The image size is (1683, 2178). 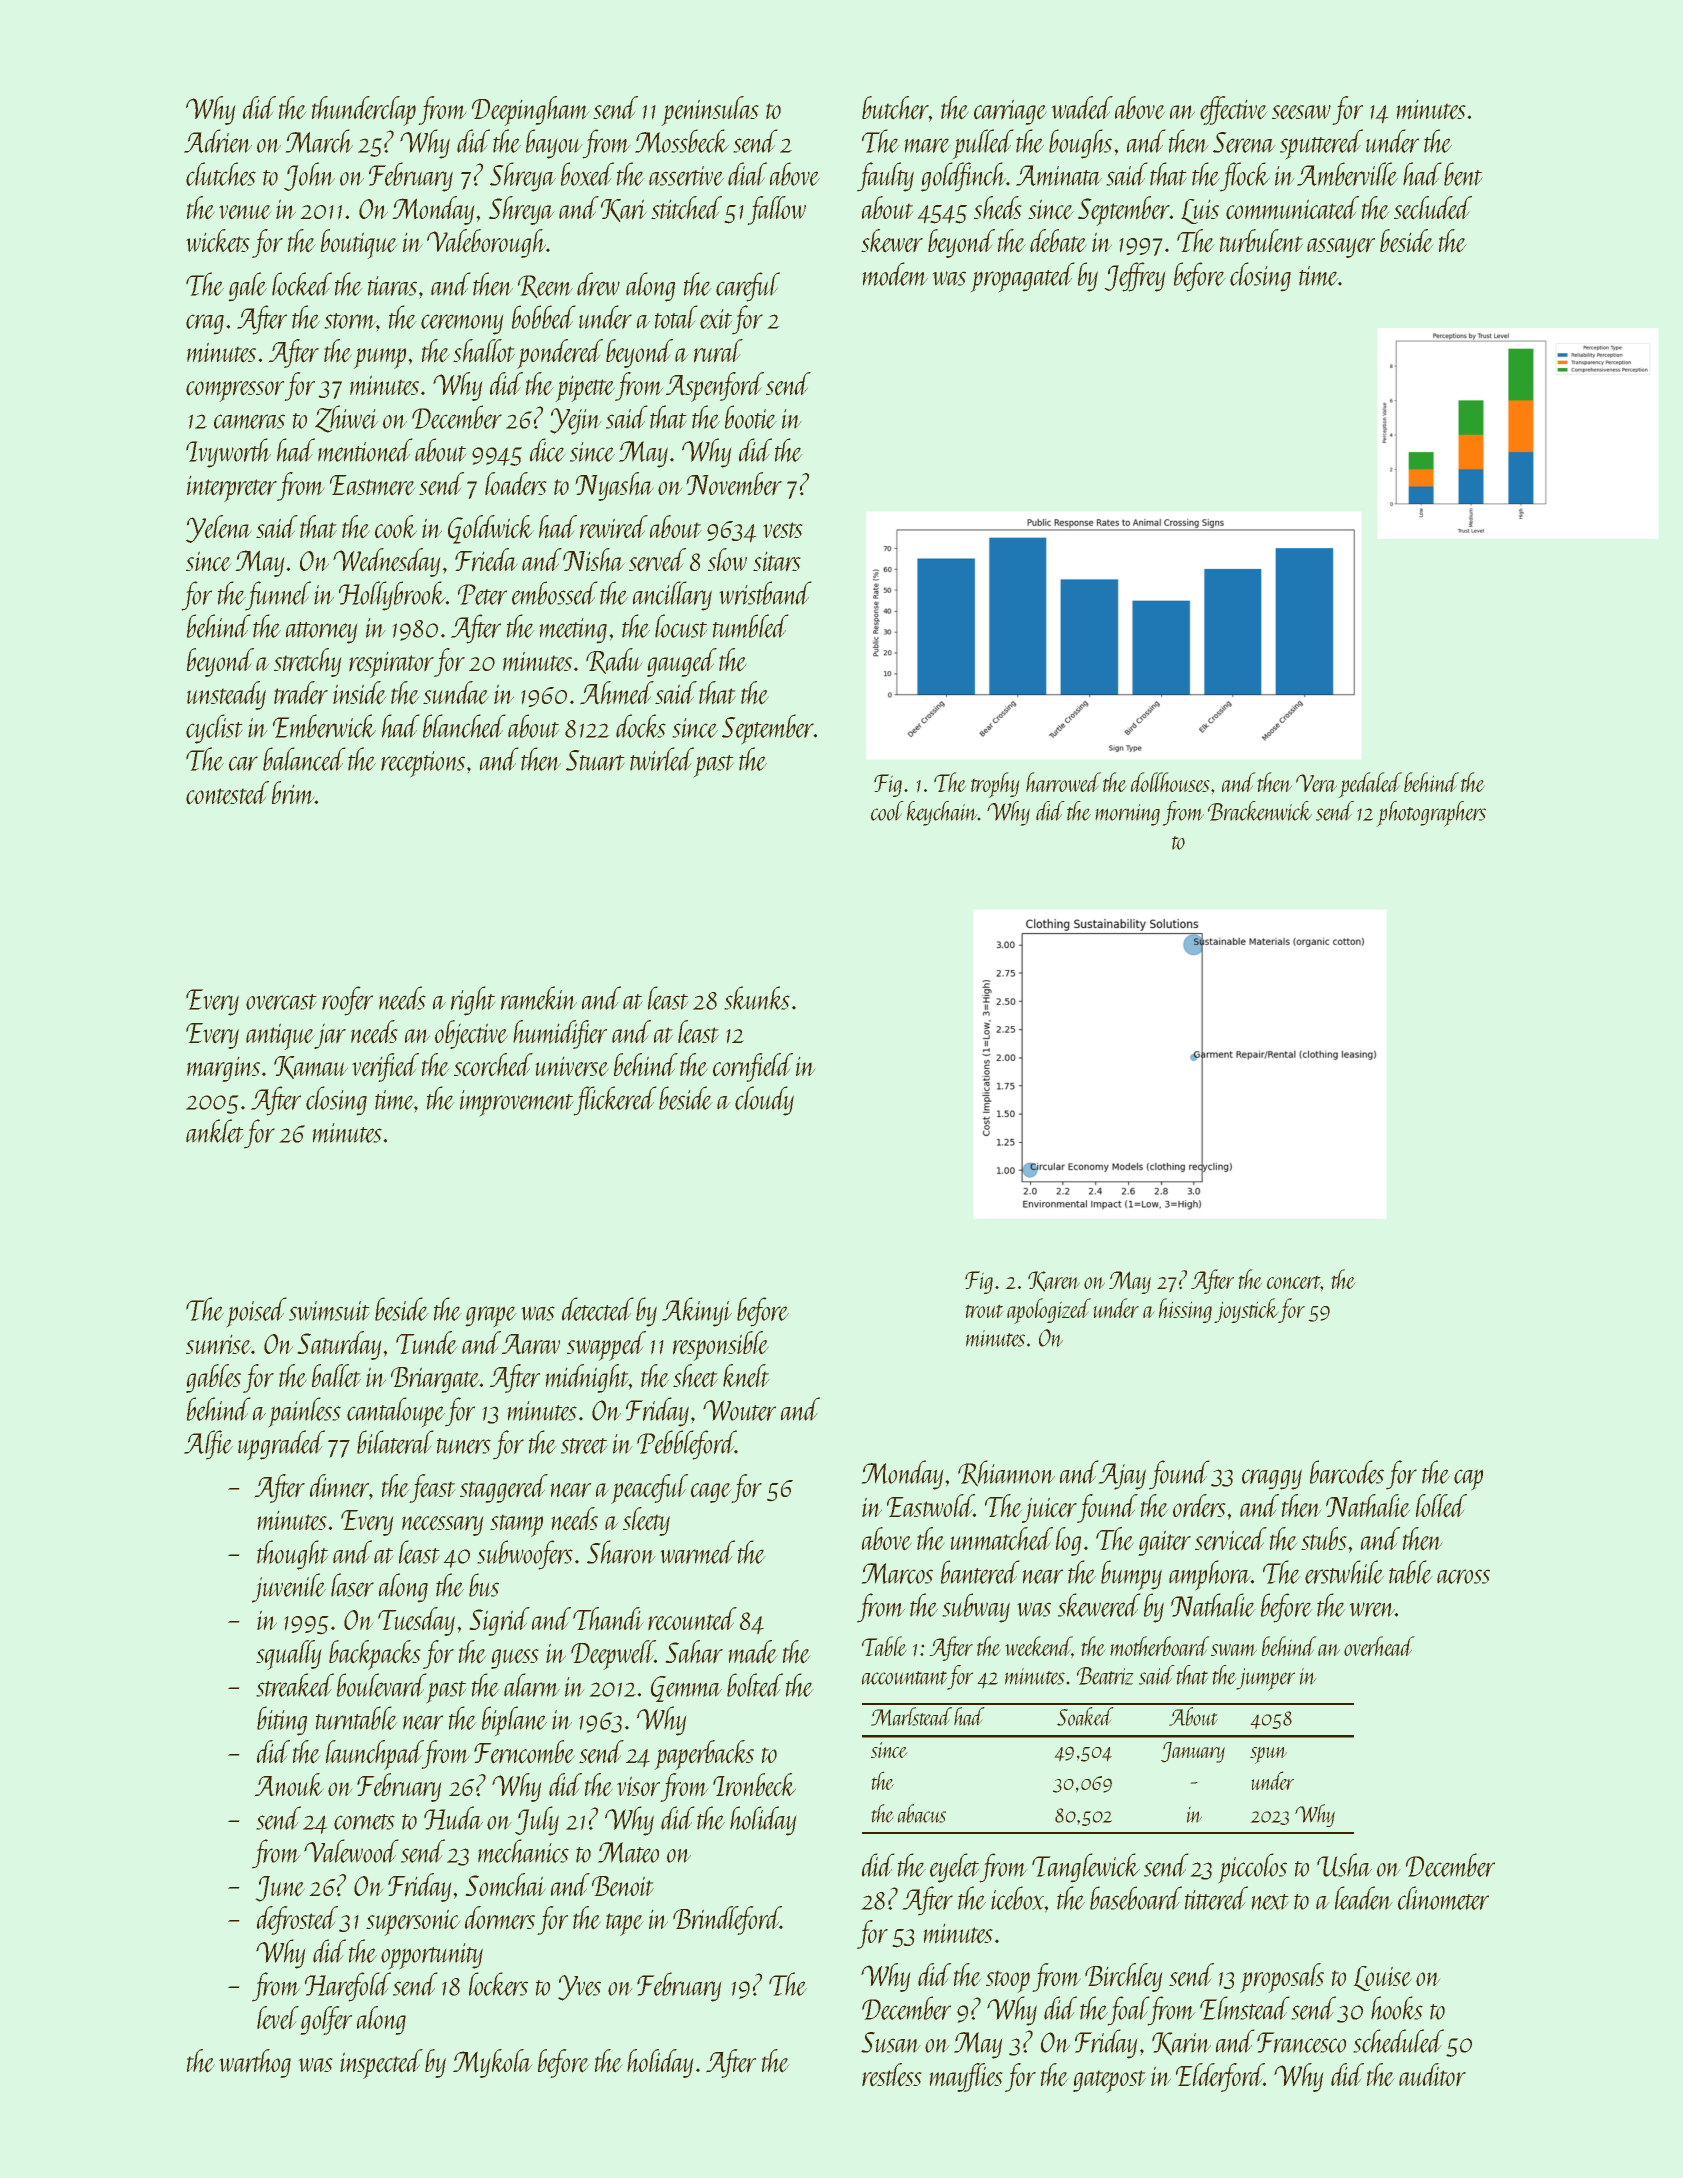 What do you see at coordinates (255, 2063) in the screenshot?
I see `warthog` at bounding box center [255, 2063].
